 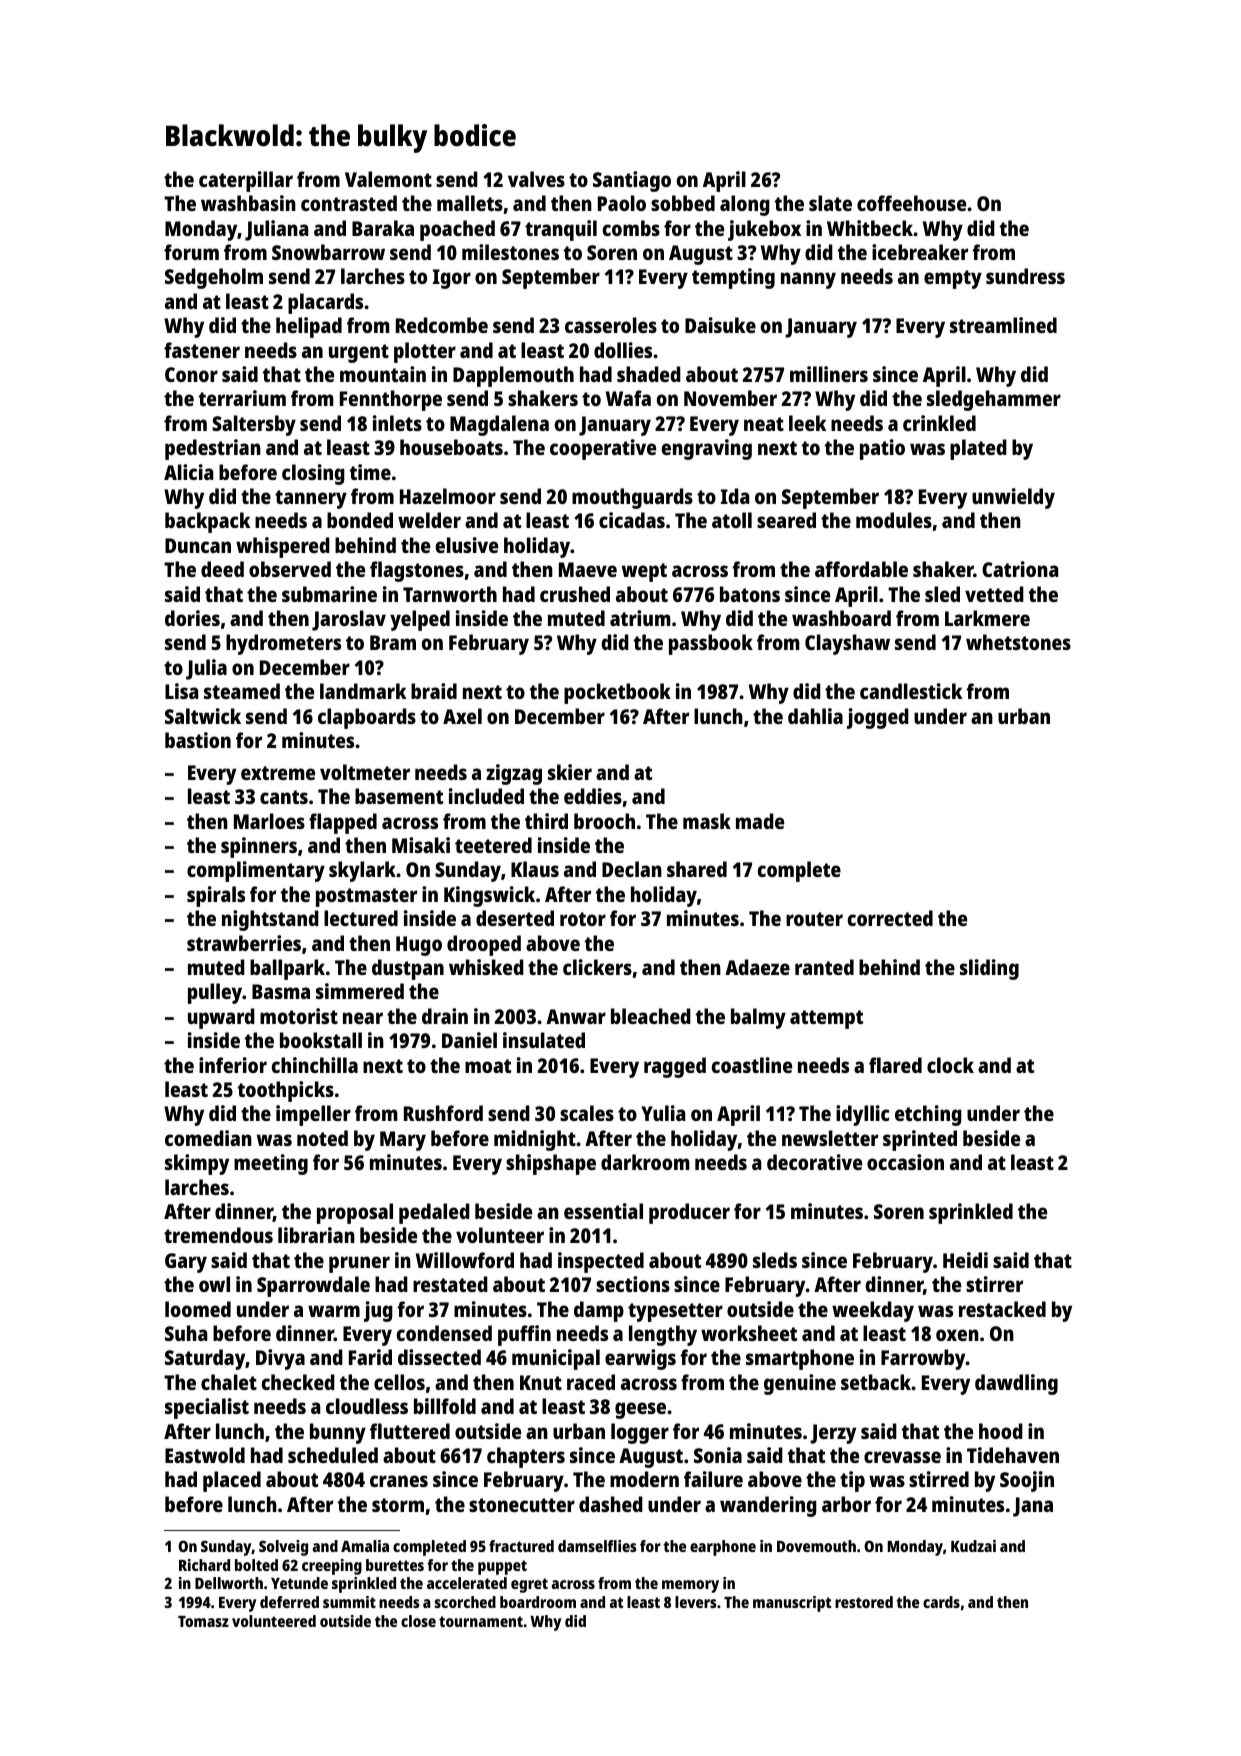 What do you see at coordinates (706, 449) in the screenshot?
I see `engraving` at bounding box center [706, 449].
